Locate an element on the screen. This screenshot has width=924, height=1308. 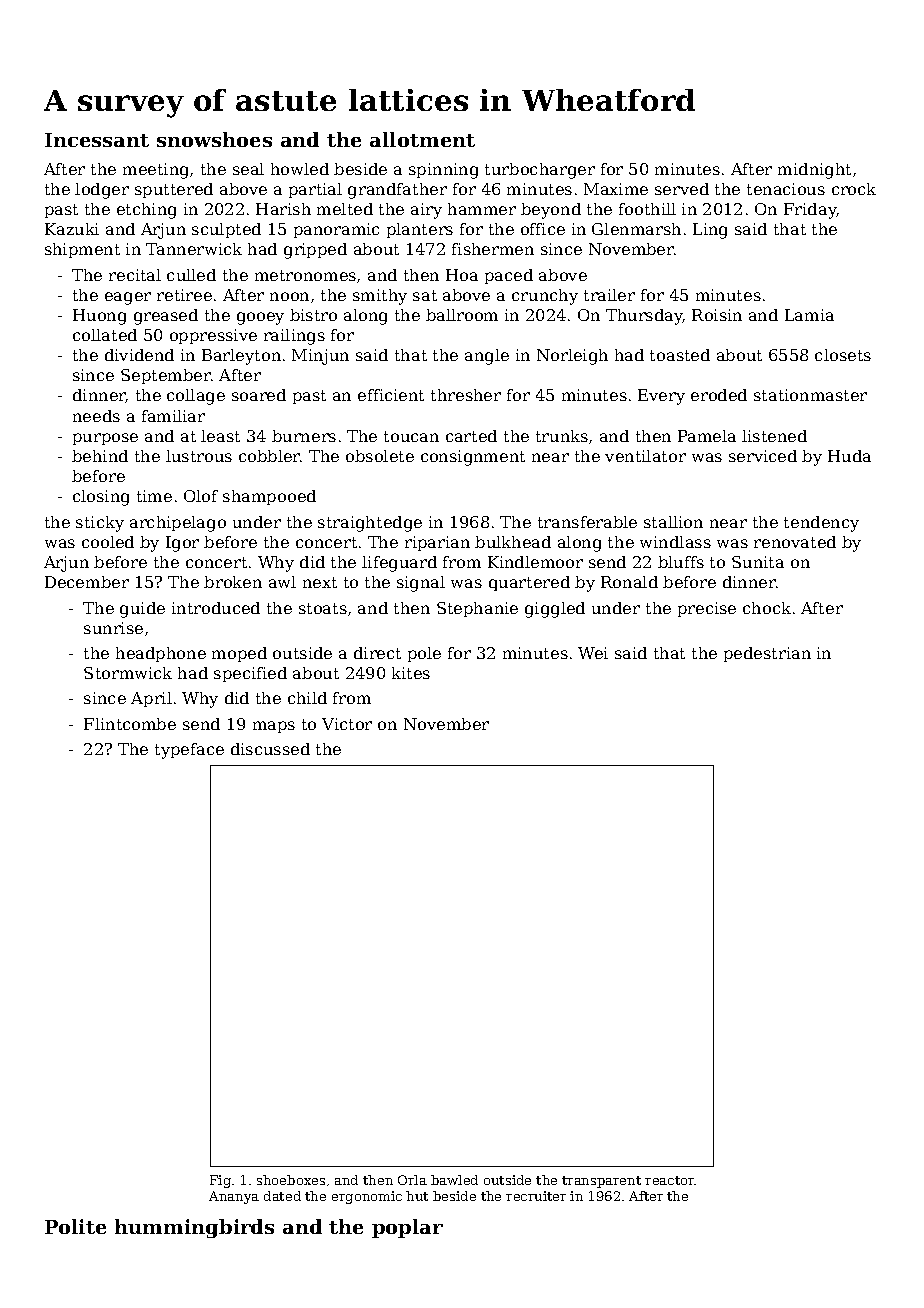
tenacious is located at coordinates (786, 189).
